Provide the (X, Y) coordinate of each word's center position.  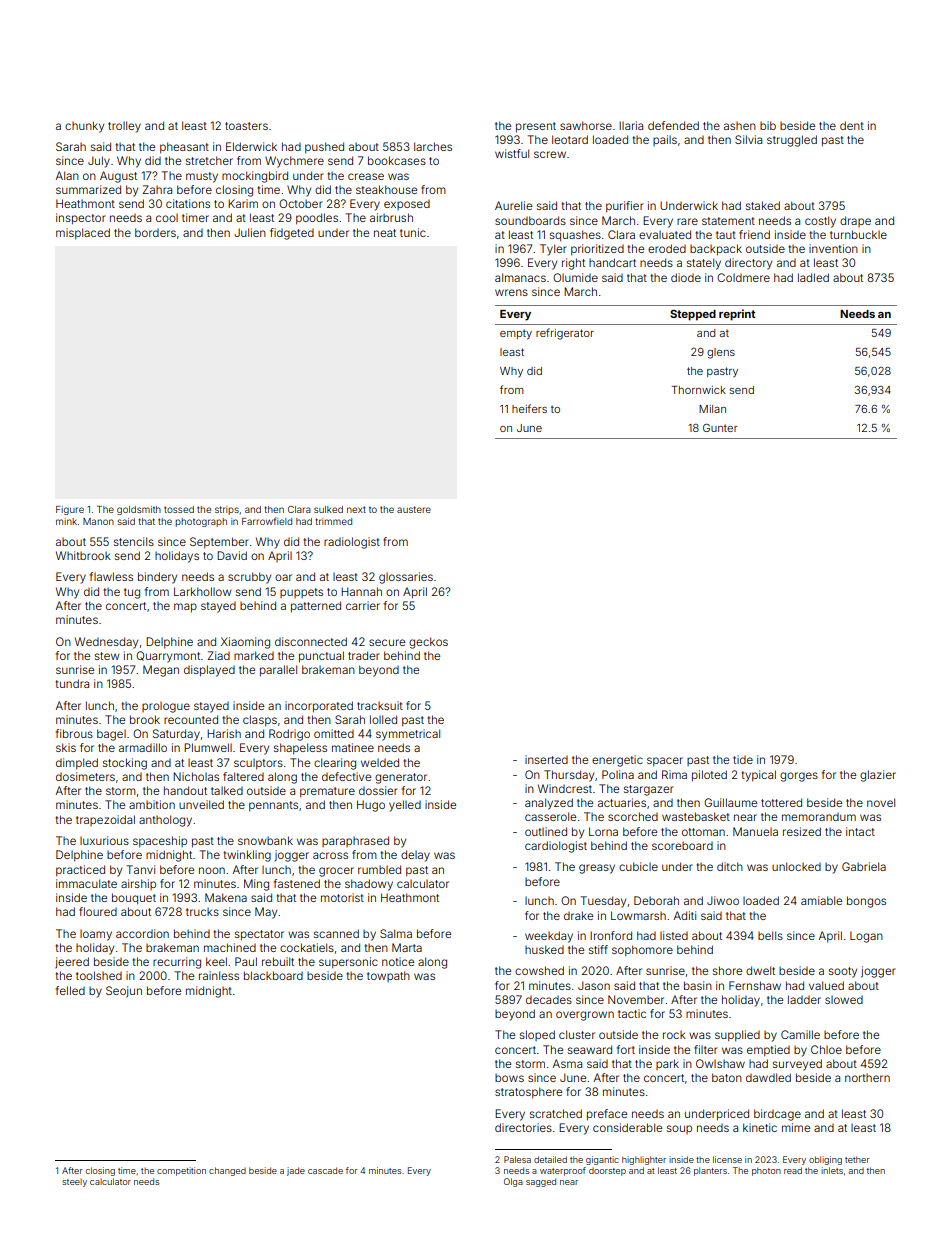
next (356, 509)
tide (743, 759)
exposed (407, 205)
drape (855, 221)
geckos (428, 643)
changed (227, 1171)
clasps (260, 721)
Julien (250, 232)
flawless (111, 576)
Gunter (720, 427)
